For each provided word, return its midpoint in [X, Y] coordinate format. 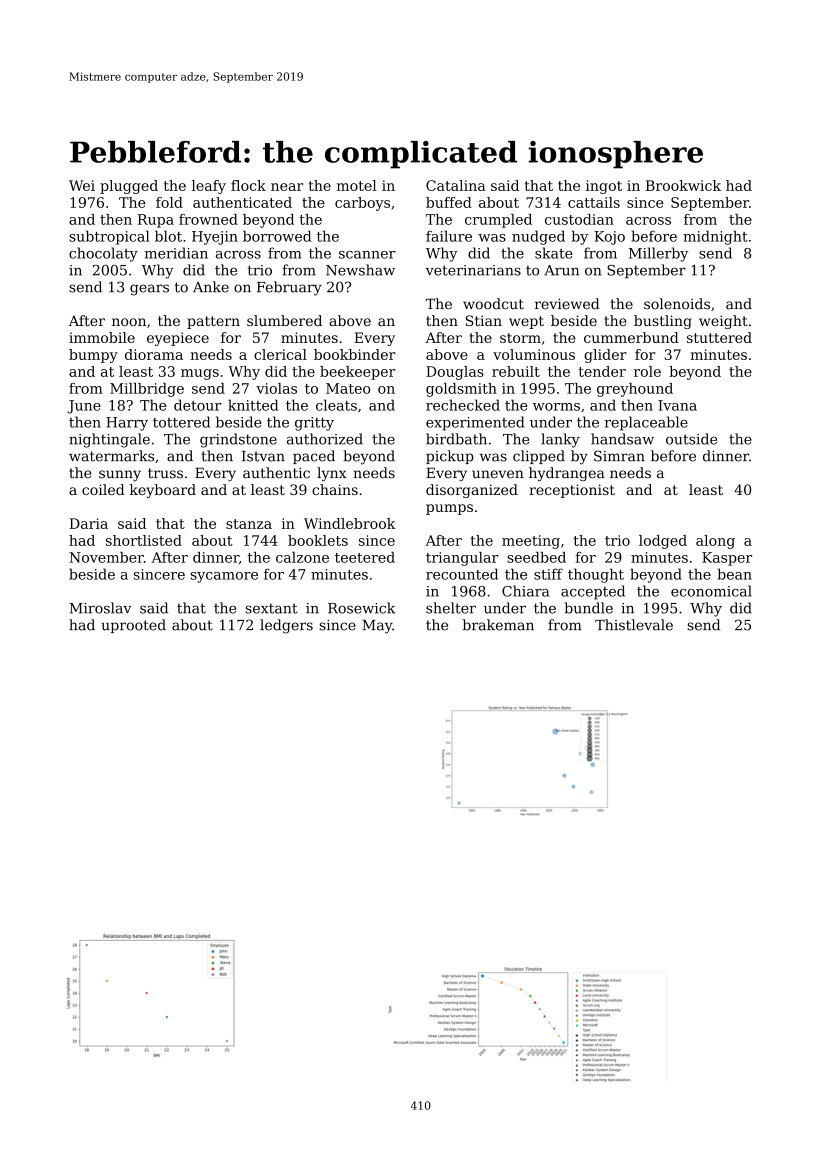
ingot [604, 187]
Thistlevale [634, 625]
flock [248, 185]
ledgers [286, 626]
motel [357, 185]
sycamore [224, 577]
